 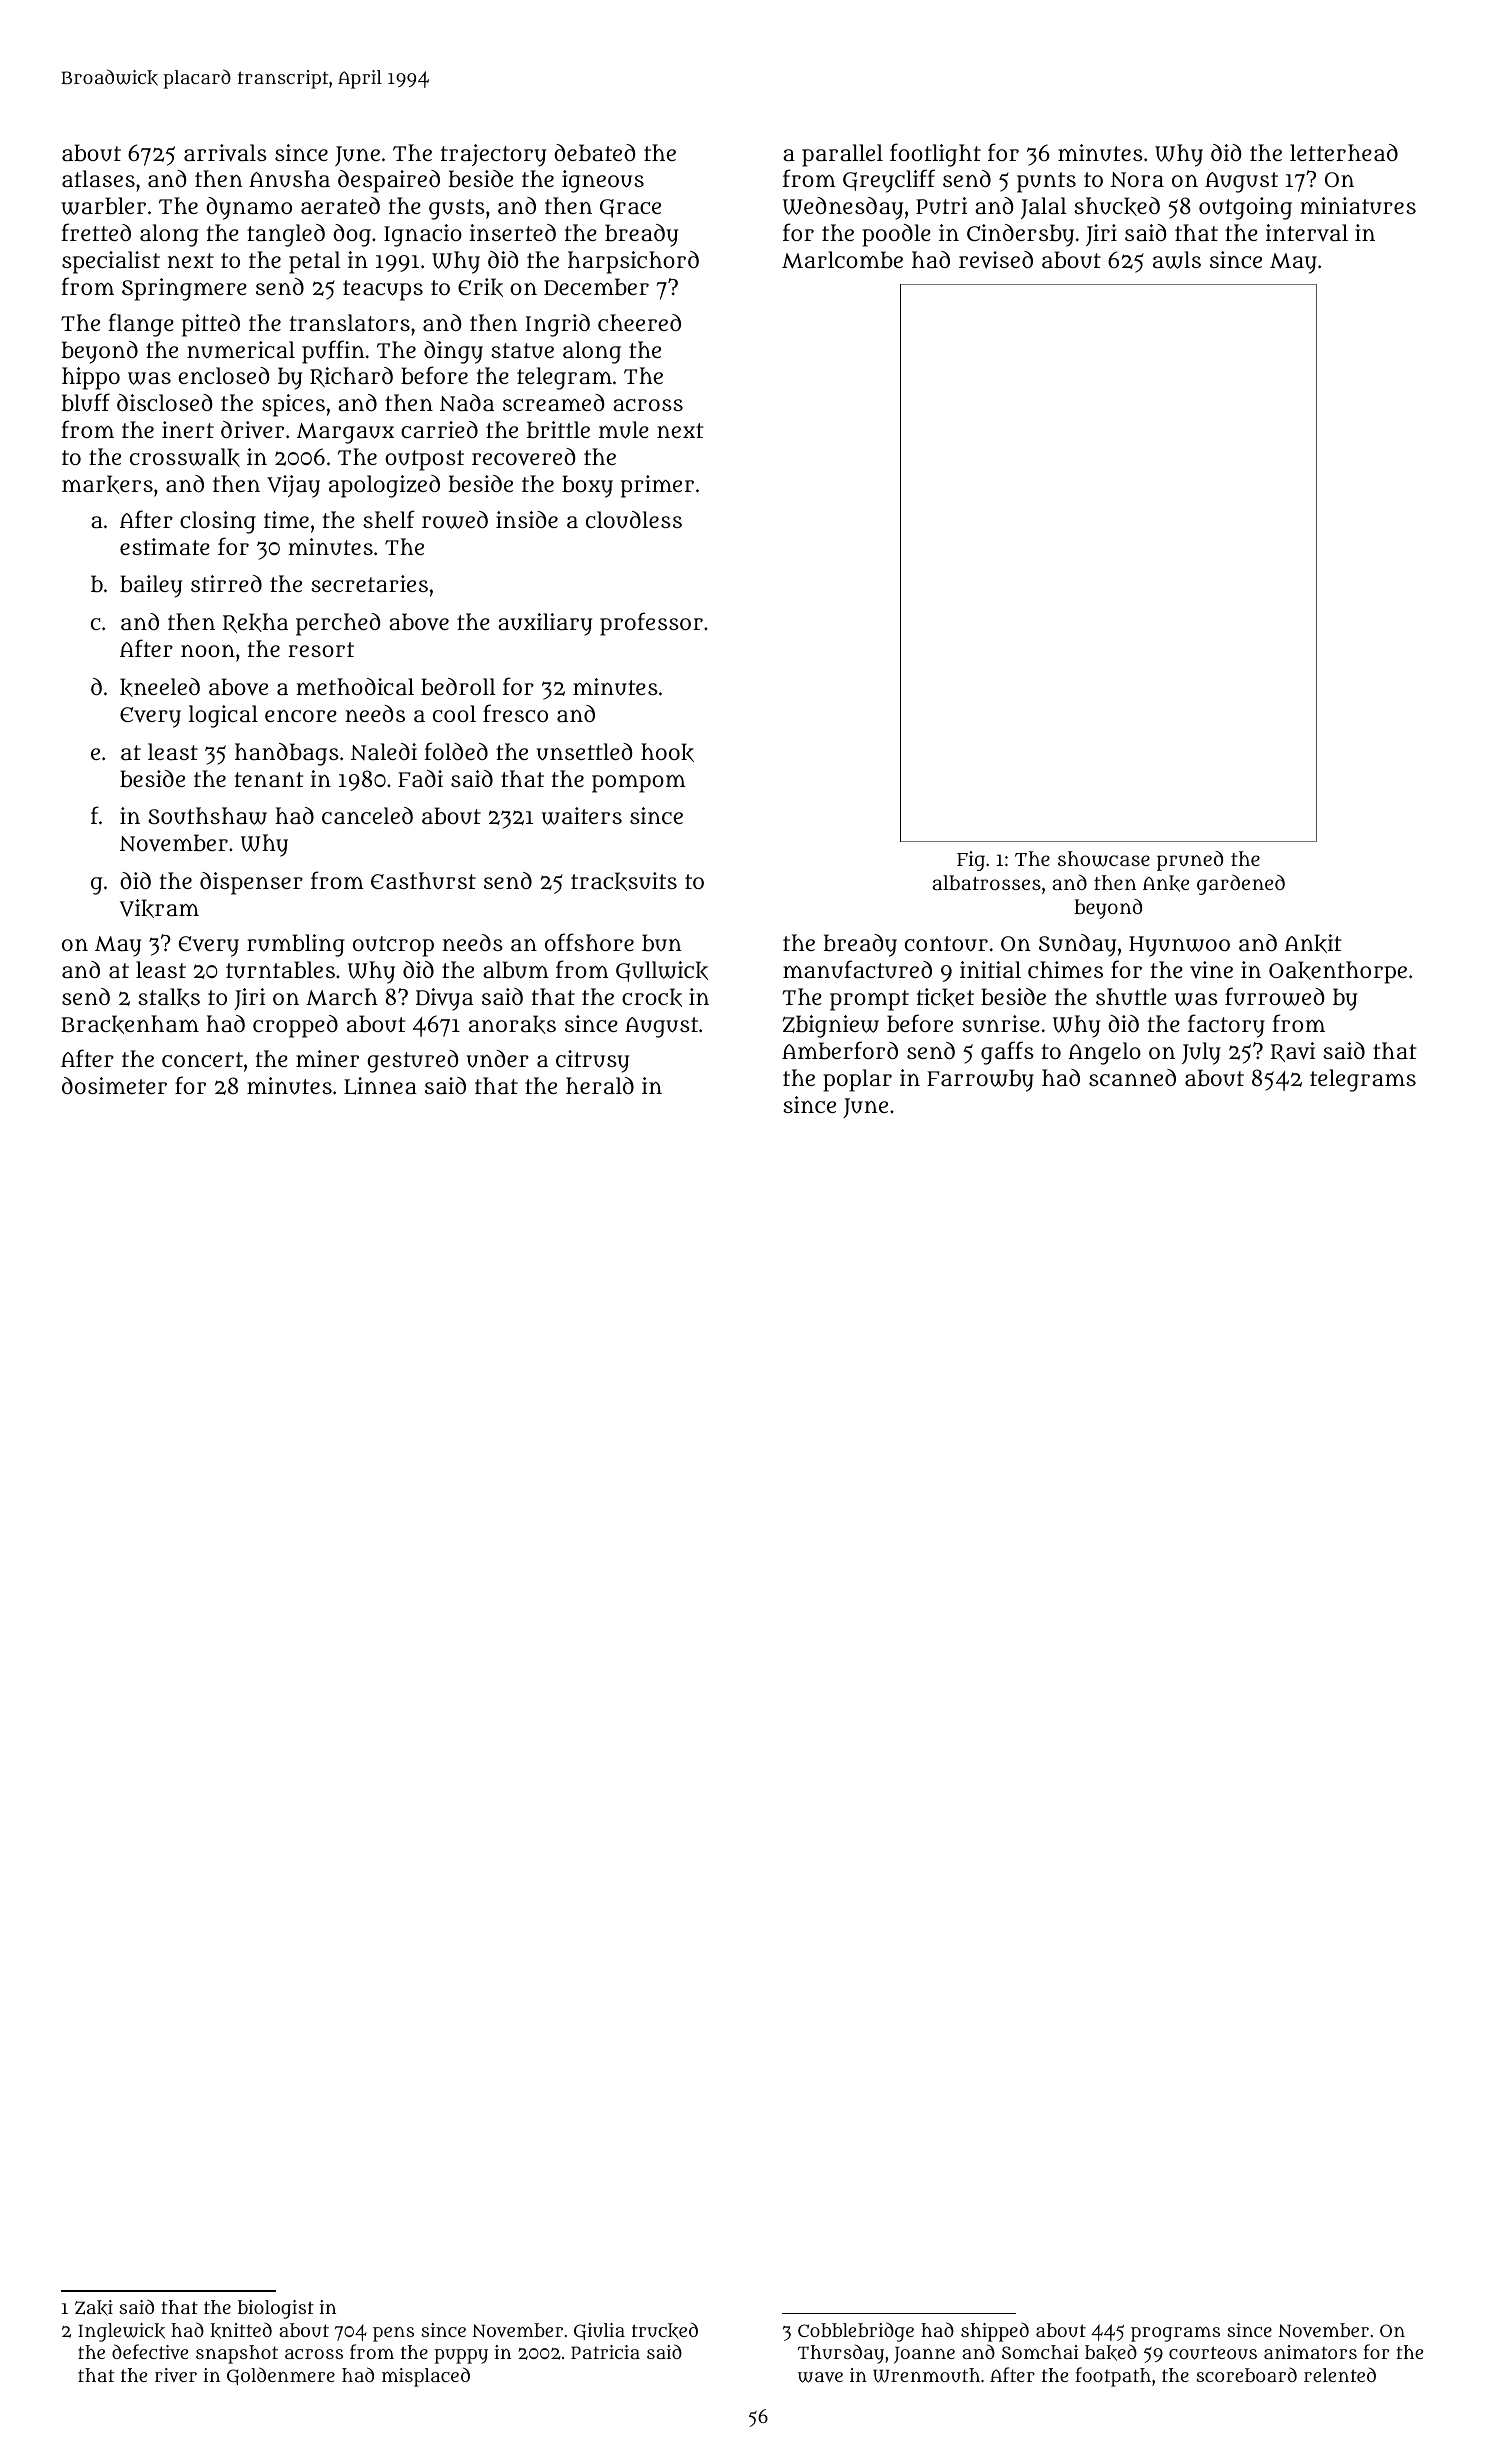 What do you see at coordinates (971, 861) in the screenshot?
I see `Fig` at bounding box center [971, 861].
